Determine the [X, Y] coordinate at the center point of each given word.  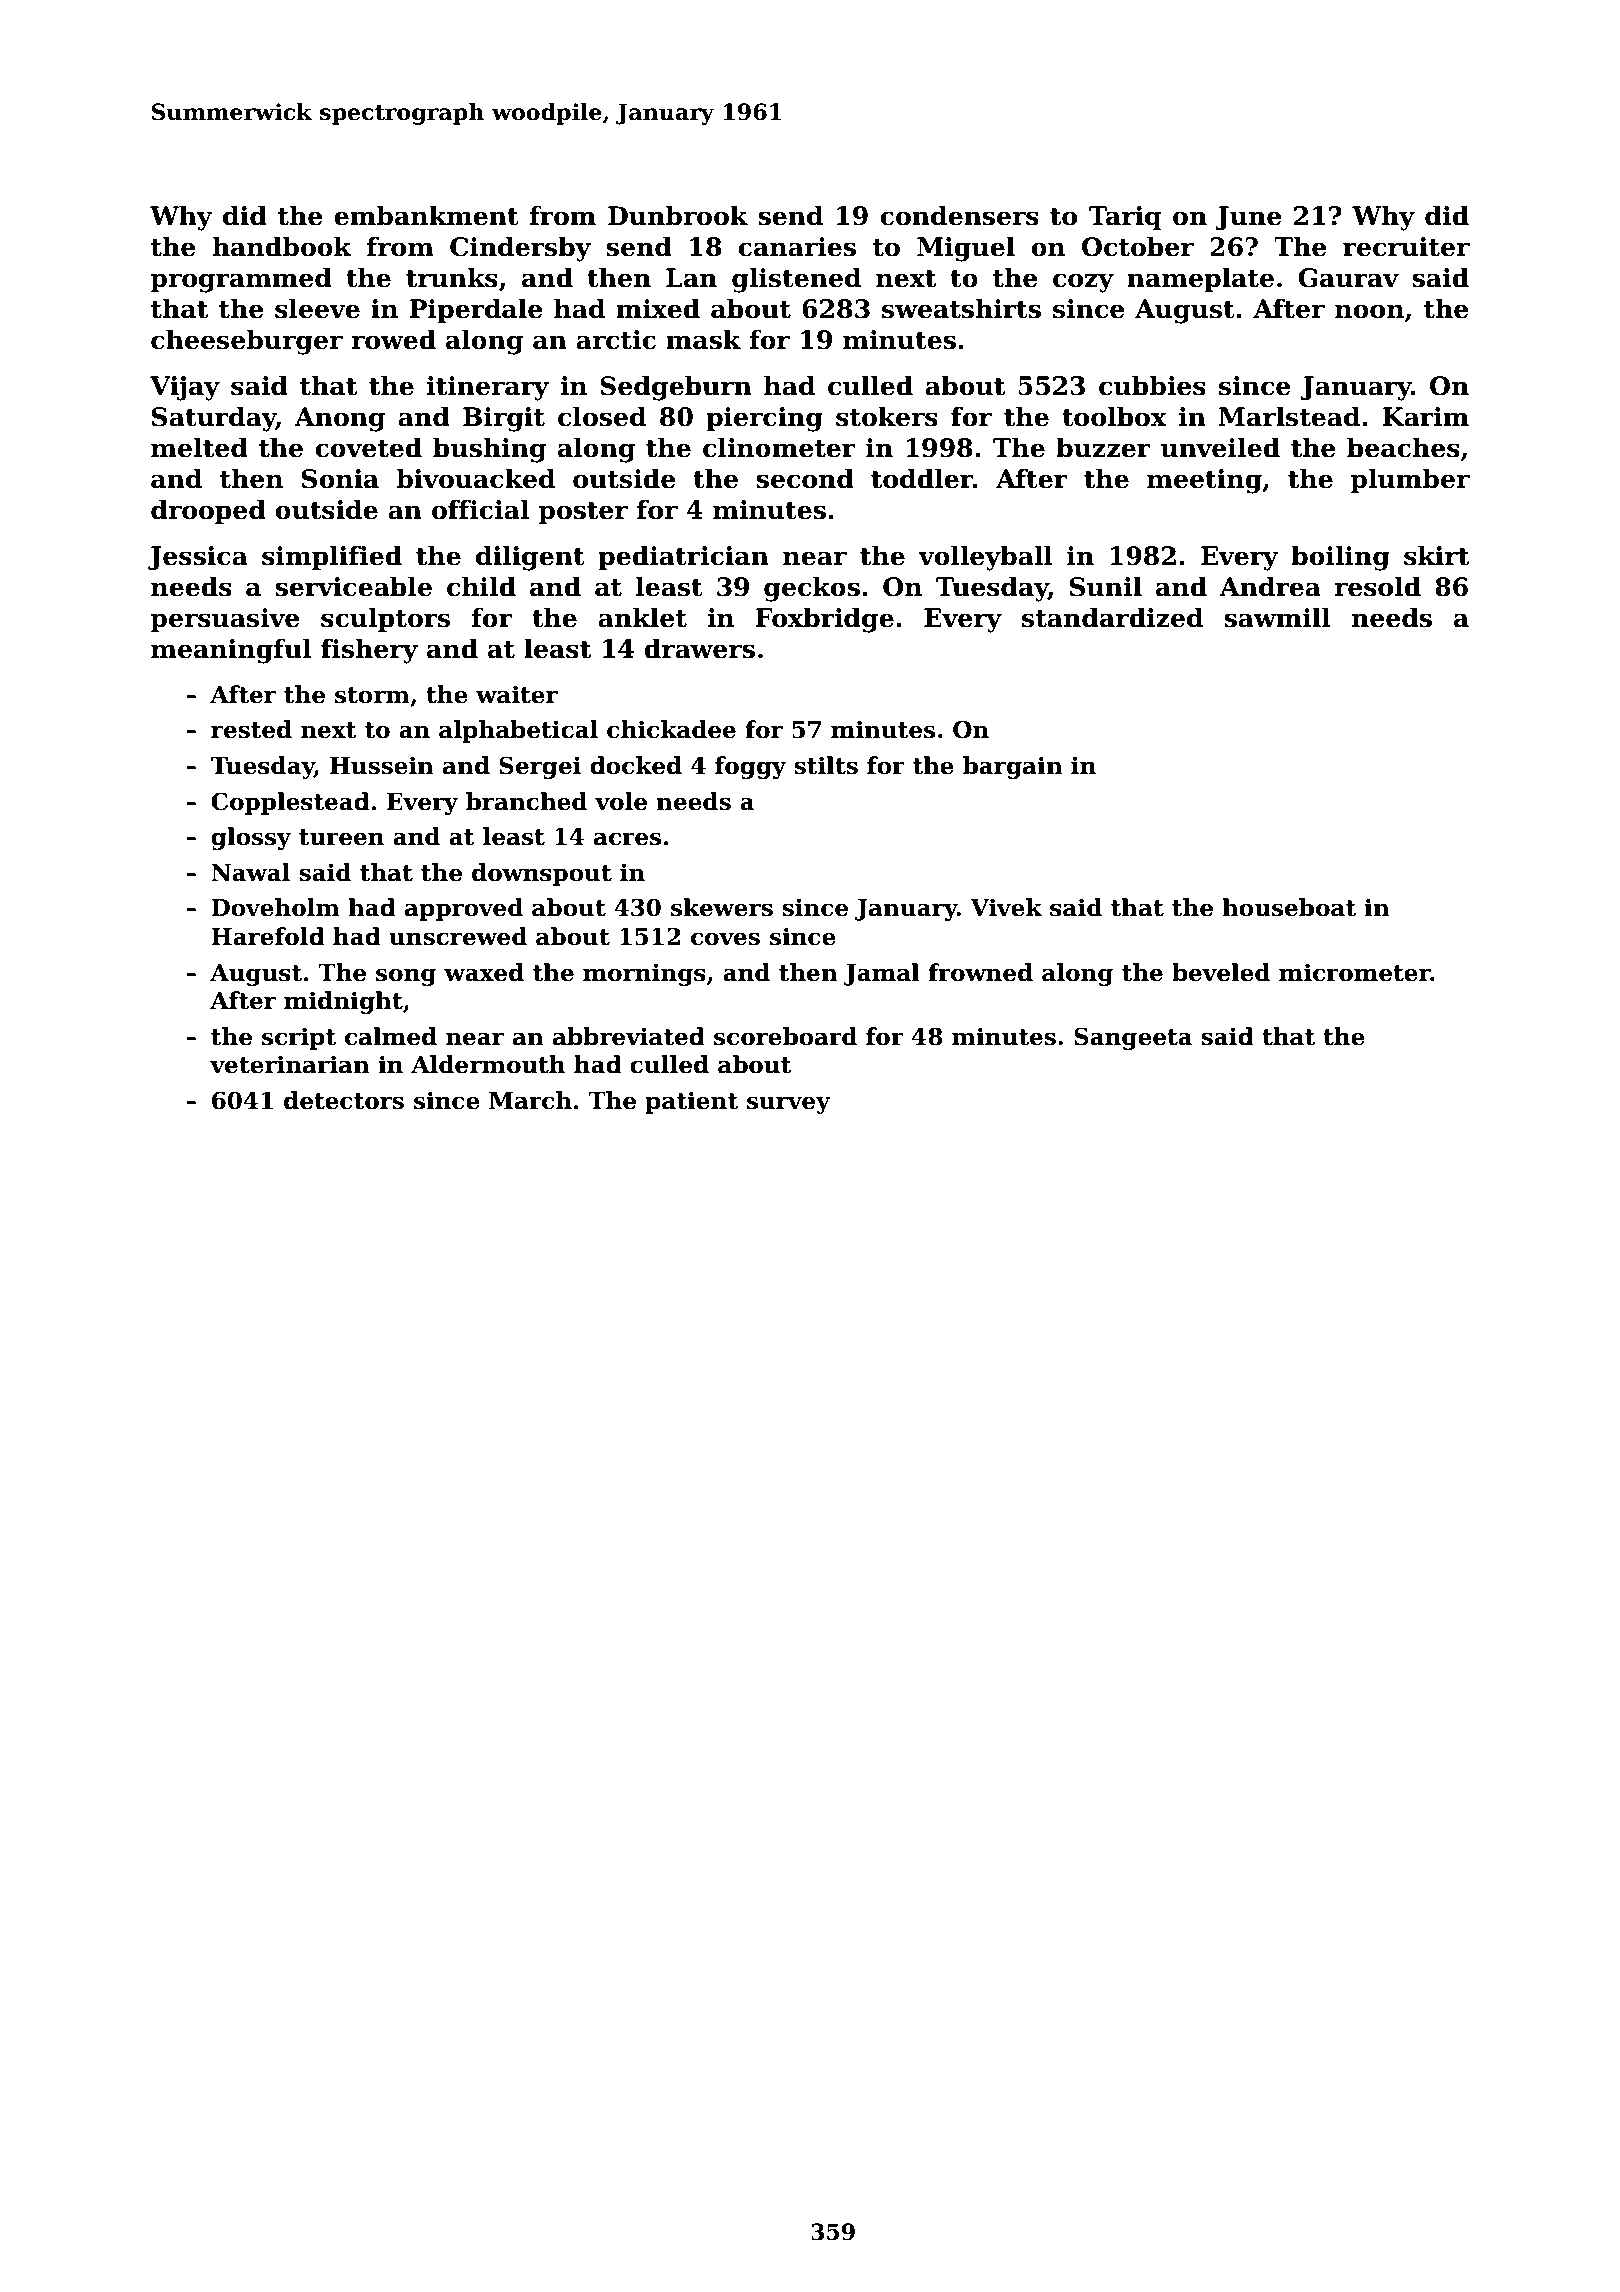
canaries [797, 247]
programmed [241, 280]
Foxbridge [825, 620]
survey [789, 1105]
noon [1369, 311]
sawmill [1277, 617]
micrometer [1355, 972]
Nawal [250, 872]
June [1248, 218]
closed [602, 416]
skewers [722, 907]
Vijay [185, 388]
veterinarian [290, 1064]
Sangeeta [1133, 1038]
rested [251, 729]
